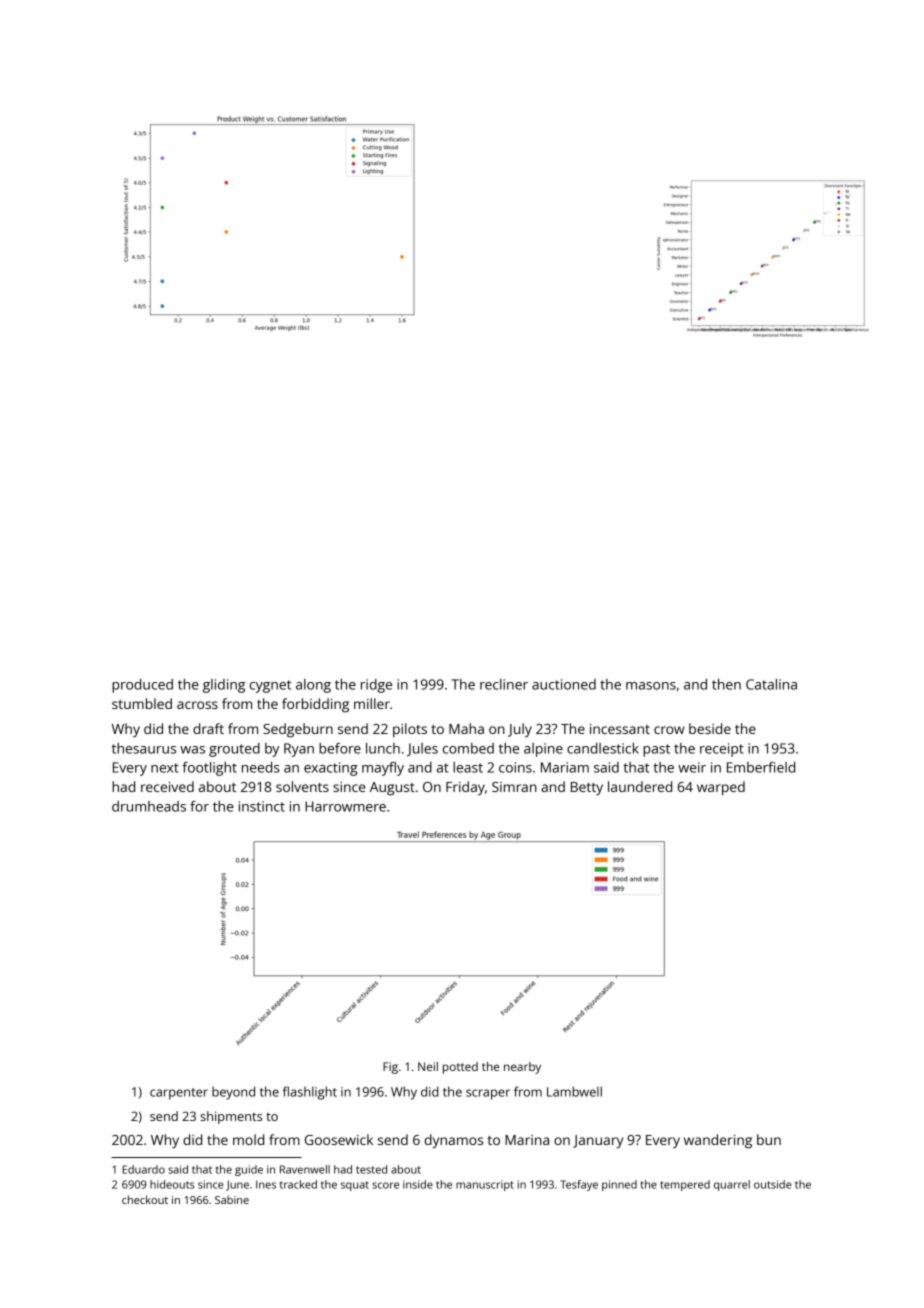  Describe the element at coordinates (224, 686) in the screenshot. I see `gliding` at that location.
